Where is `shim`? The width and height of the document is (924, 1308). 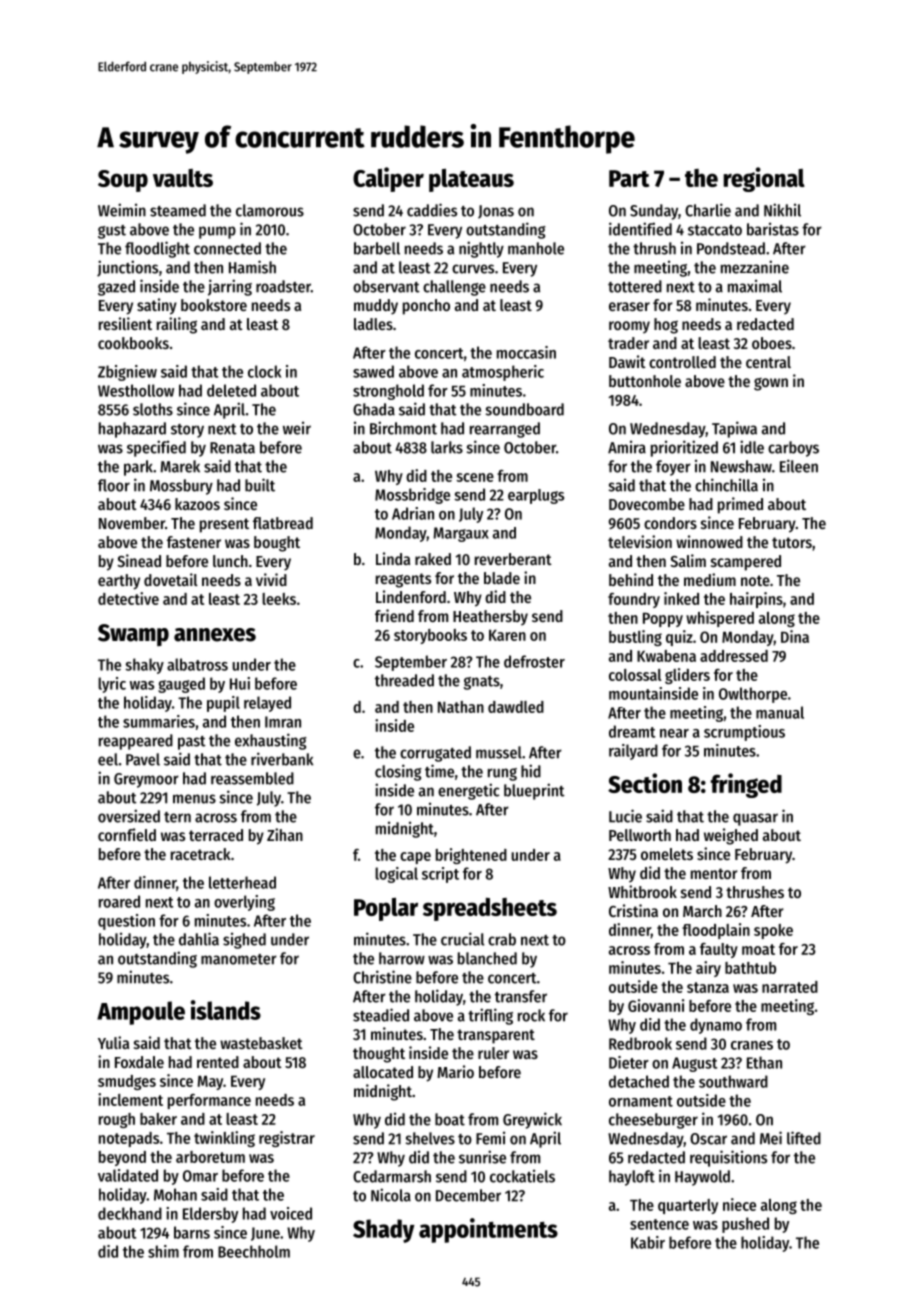
shim is located at coordinates (163, 1251).
